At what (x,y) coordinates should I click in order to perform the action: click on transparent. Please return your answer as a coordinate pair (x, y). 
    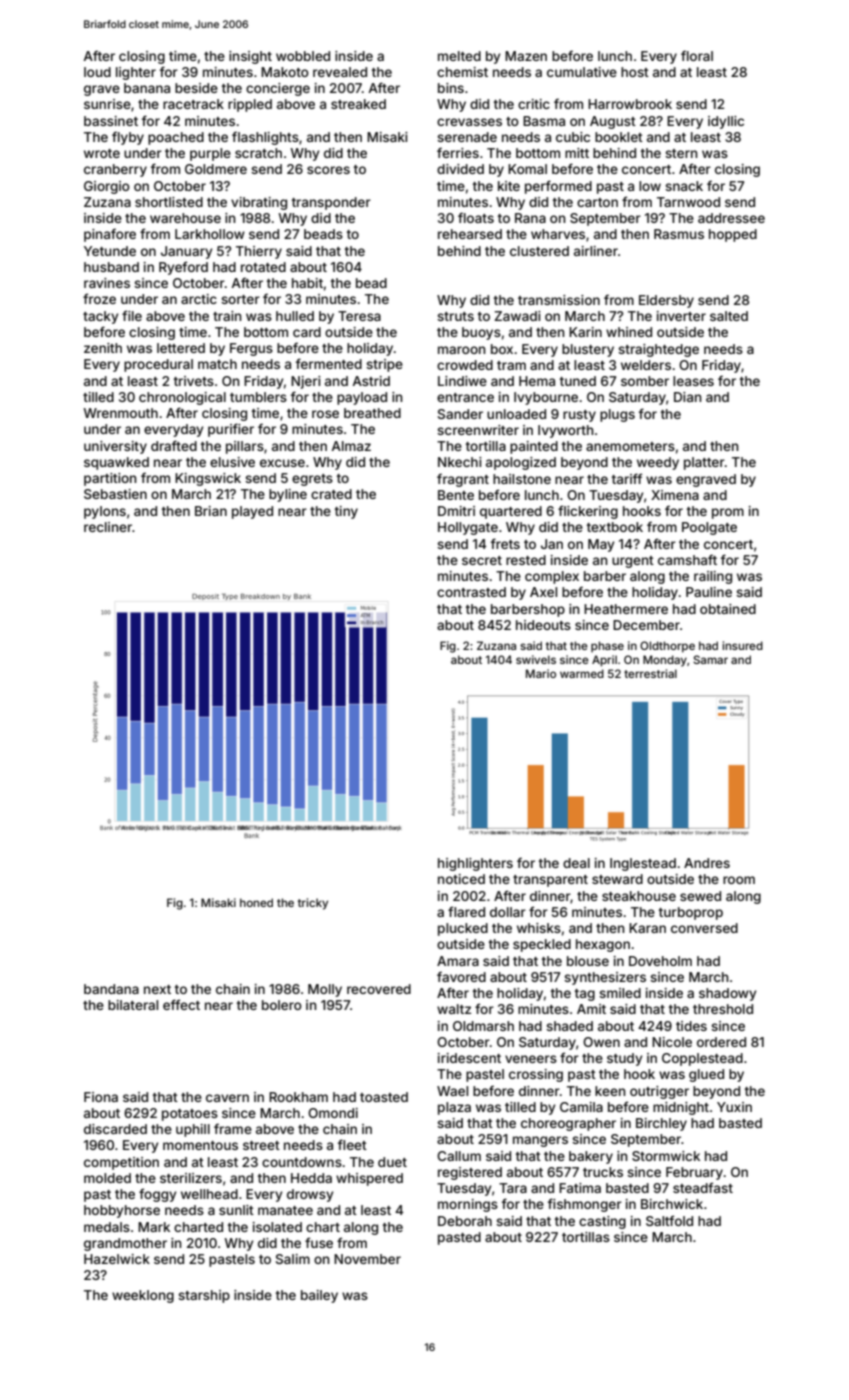
    Looking at the image, I should click on (550, 881).
